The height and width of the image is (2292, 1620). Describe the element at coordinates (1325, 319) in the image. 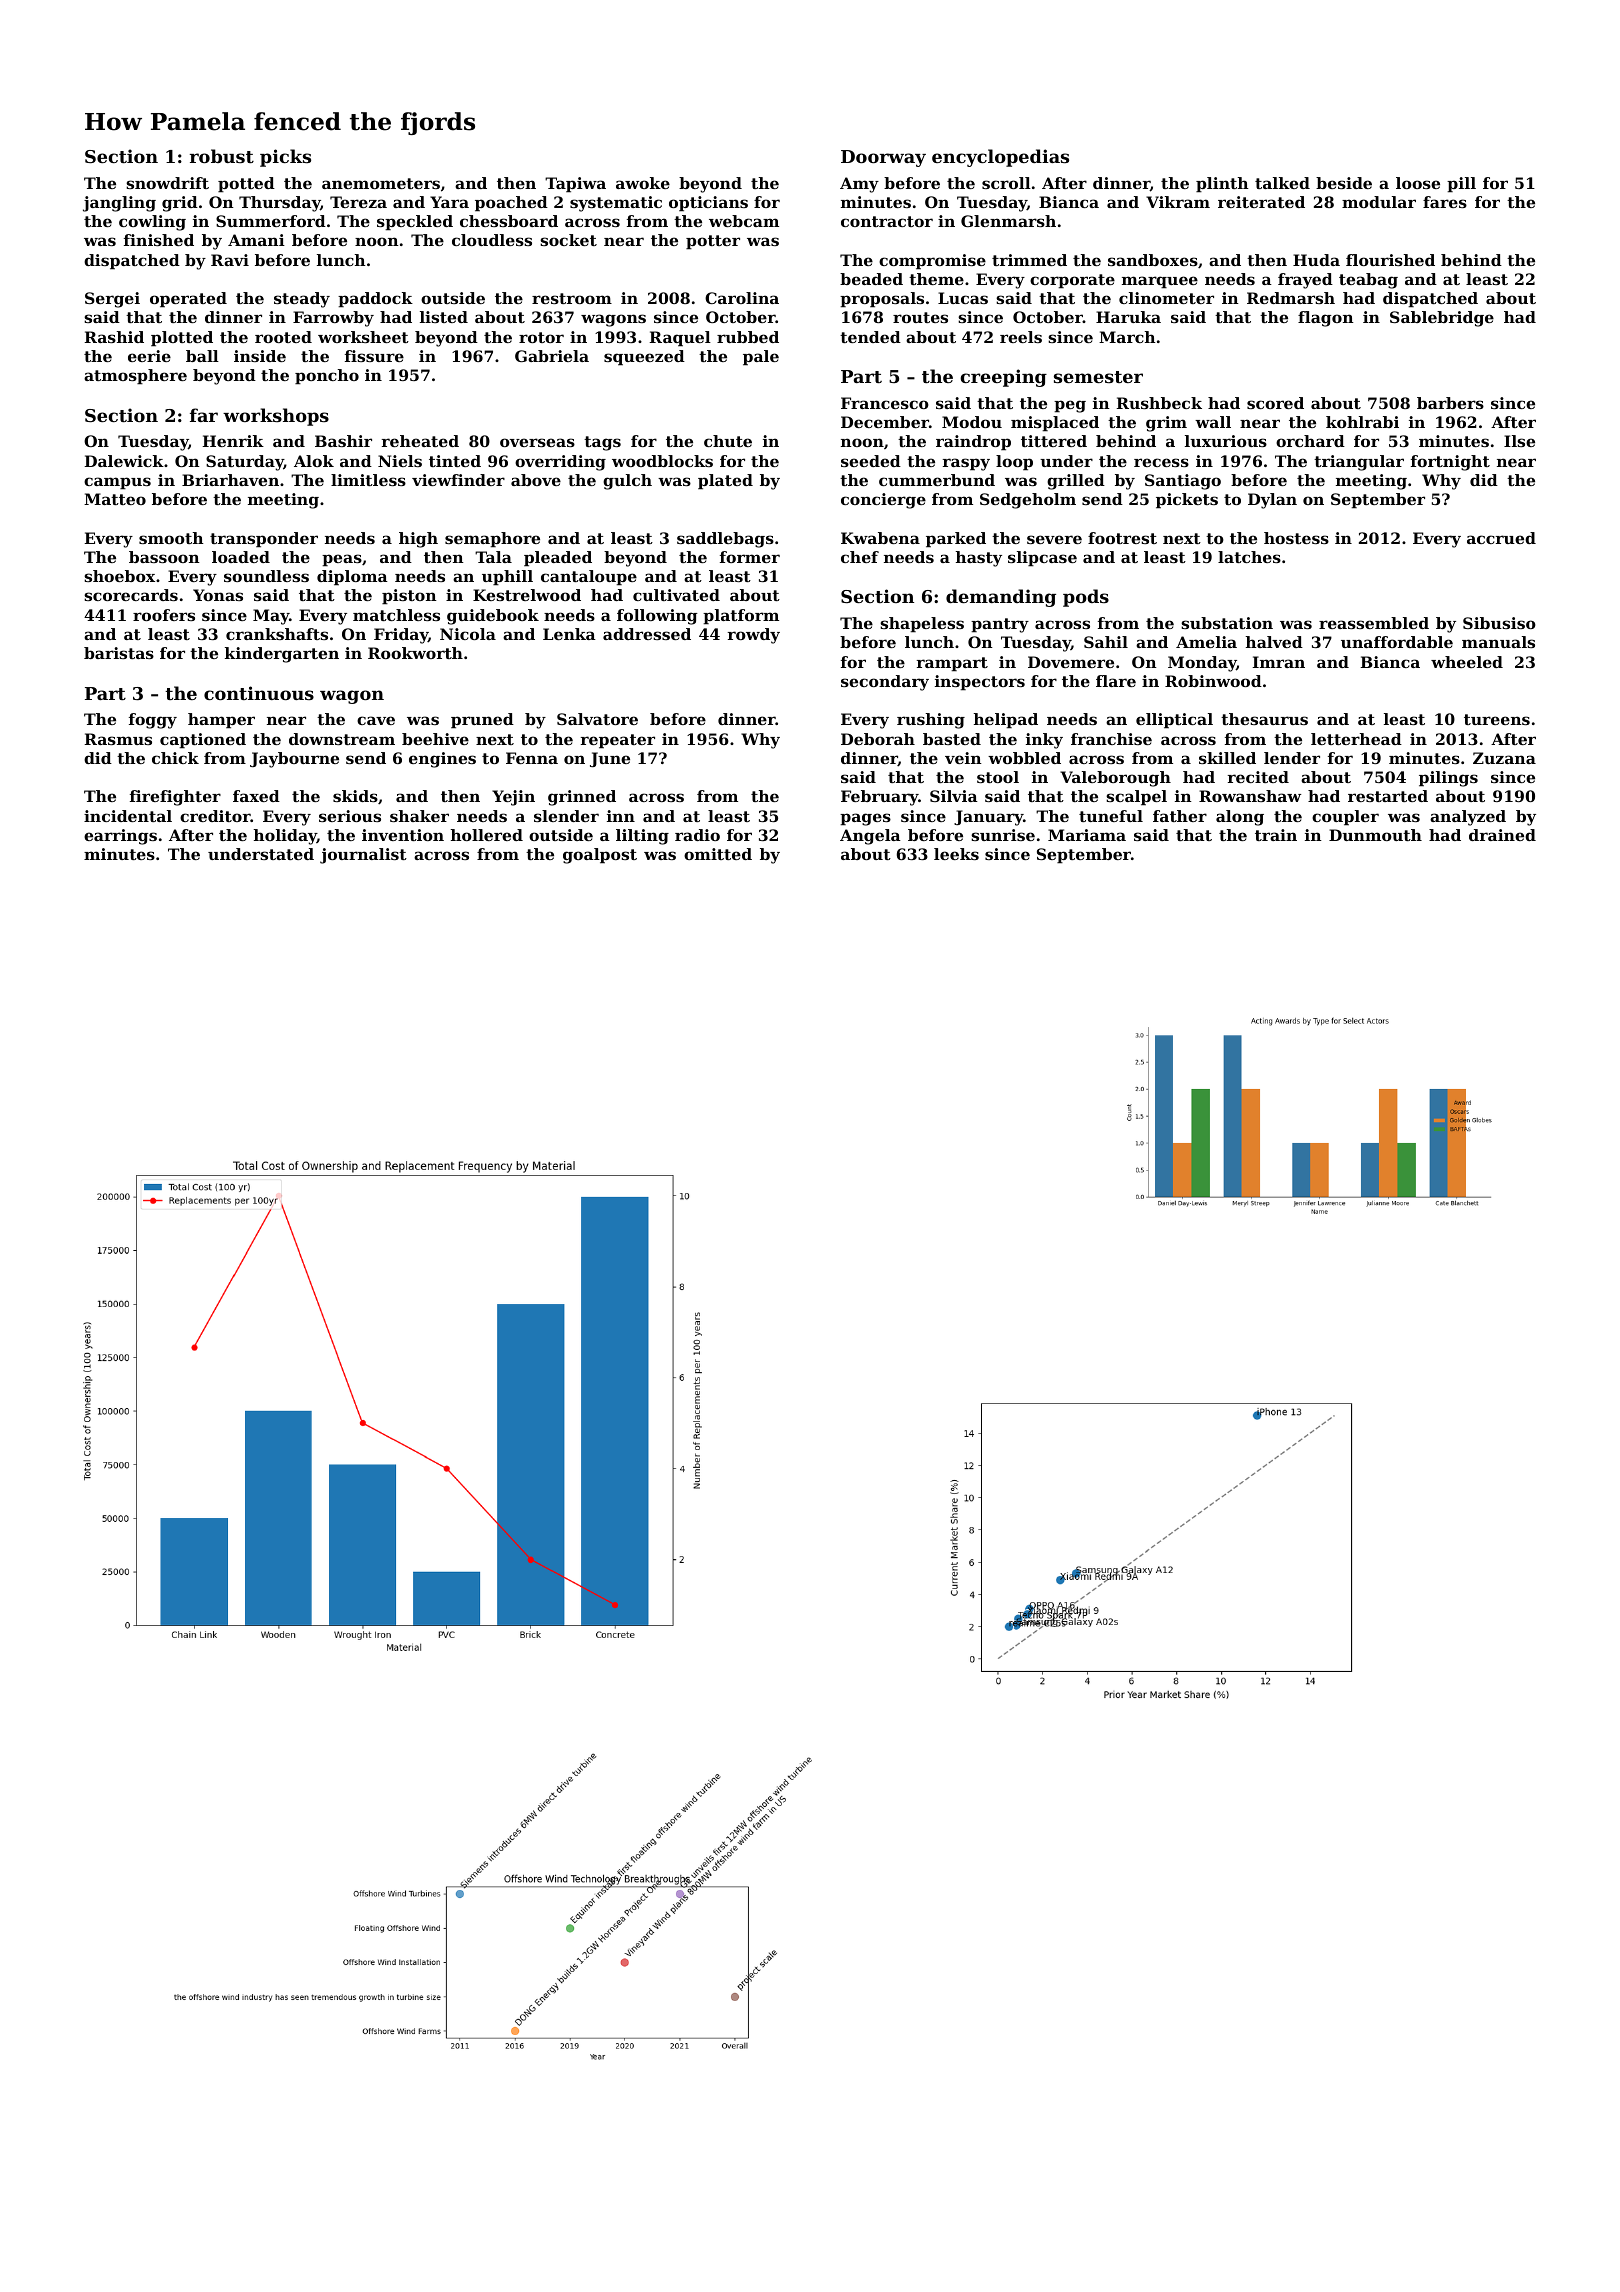

I see `flagon` at that location.
